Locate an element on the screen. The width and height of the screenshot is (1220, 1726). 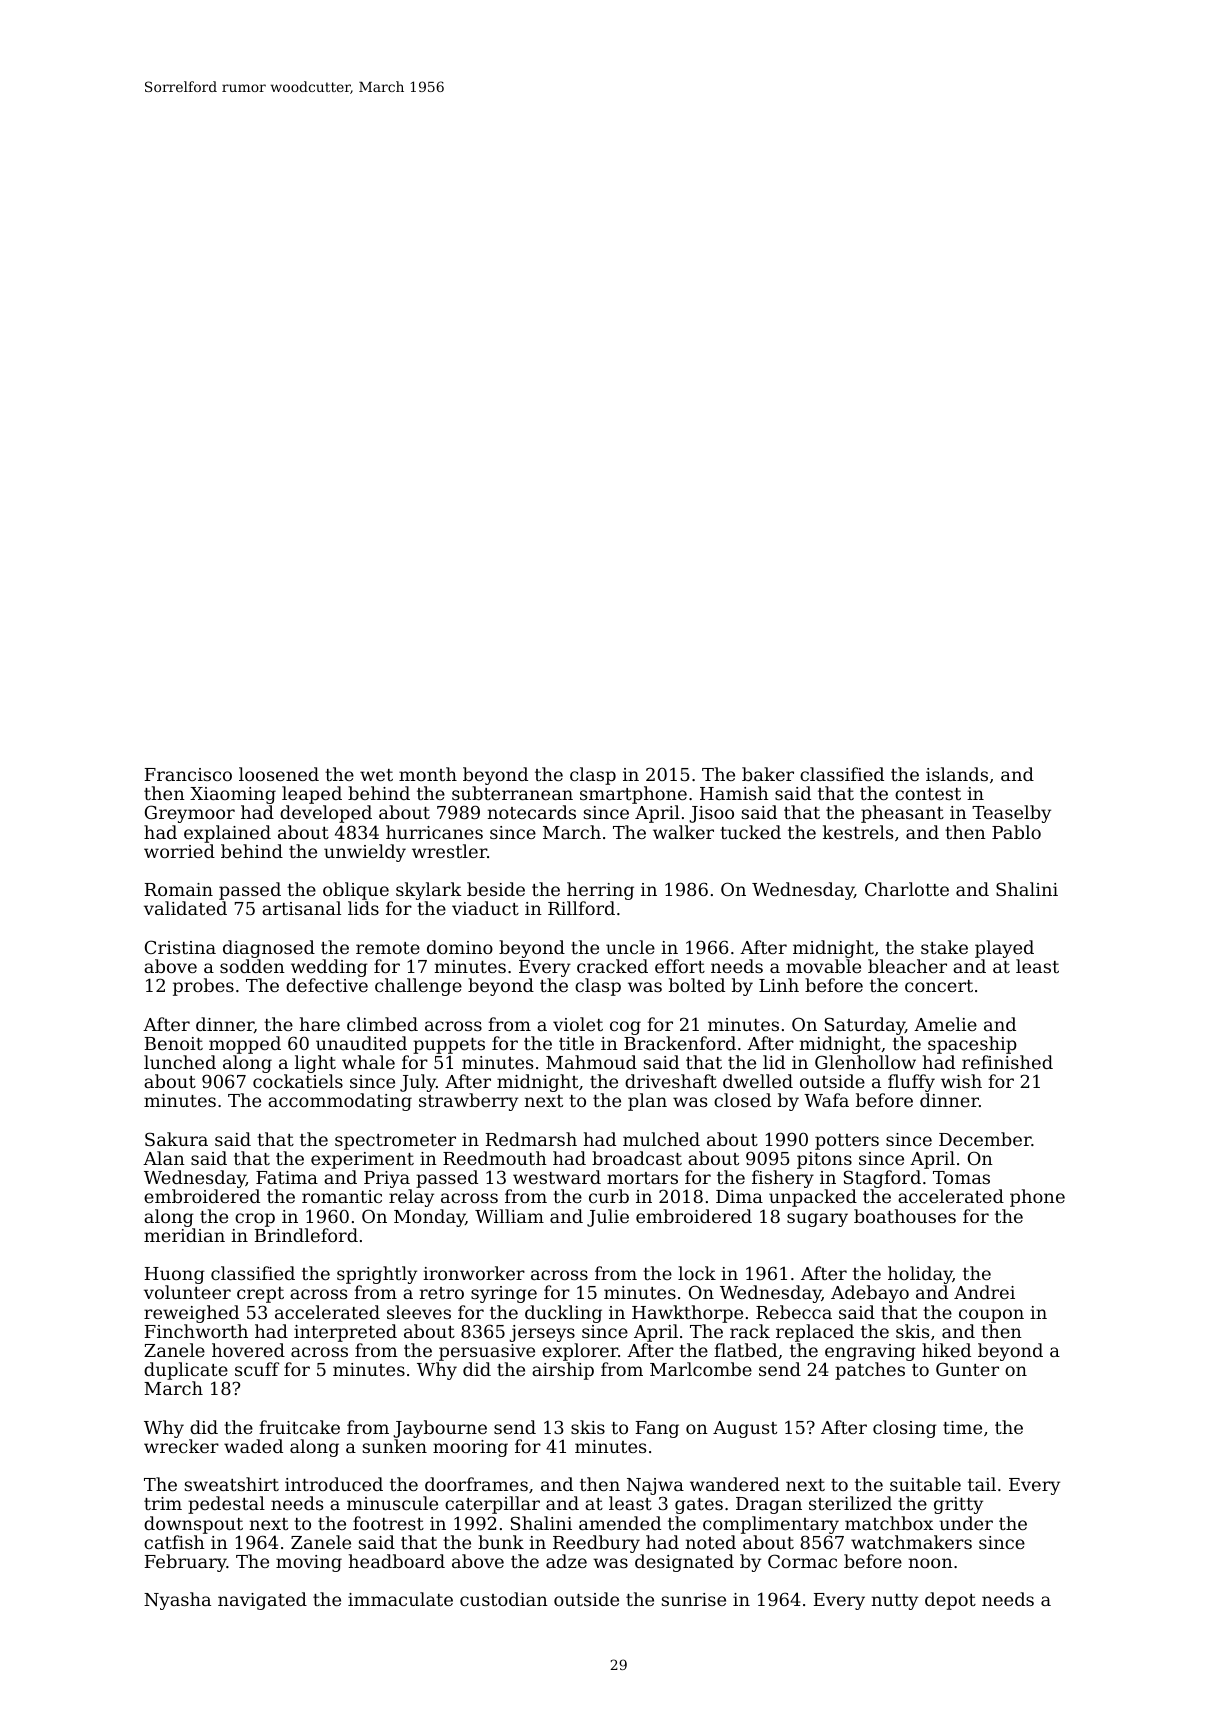
played is located at coordinates (1004, 949).
